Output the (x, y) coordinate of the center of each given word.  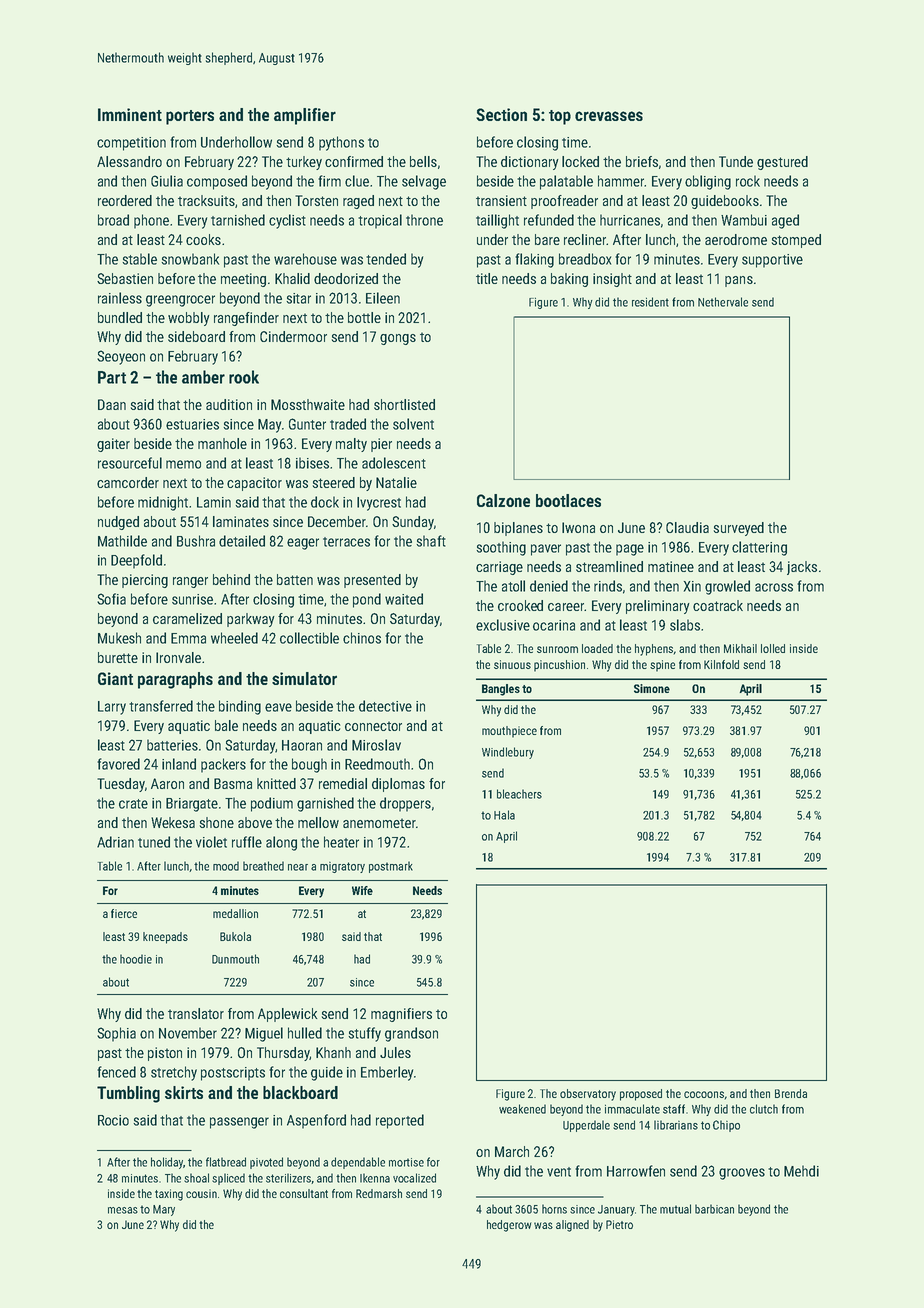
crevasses (609, 116)
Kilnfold (721, 664)
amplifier (305, 116)
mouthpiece (509, 732)
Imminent (130, 114)
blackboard (300, 1092)
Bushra (196, 541)
